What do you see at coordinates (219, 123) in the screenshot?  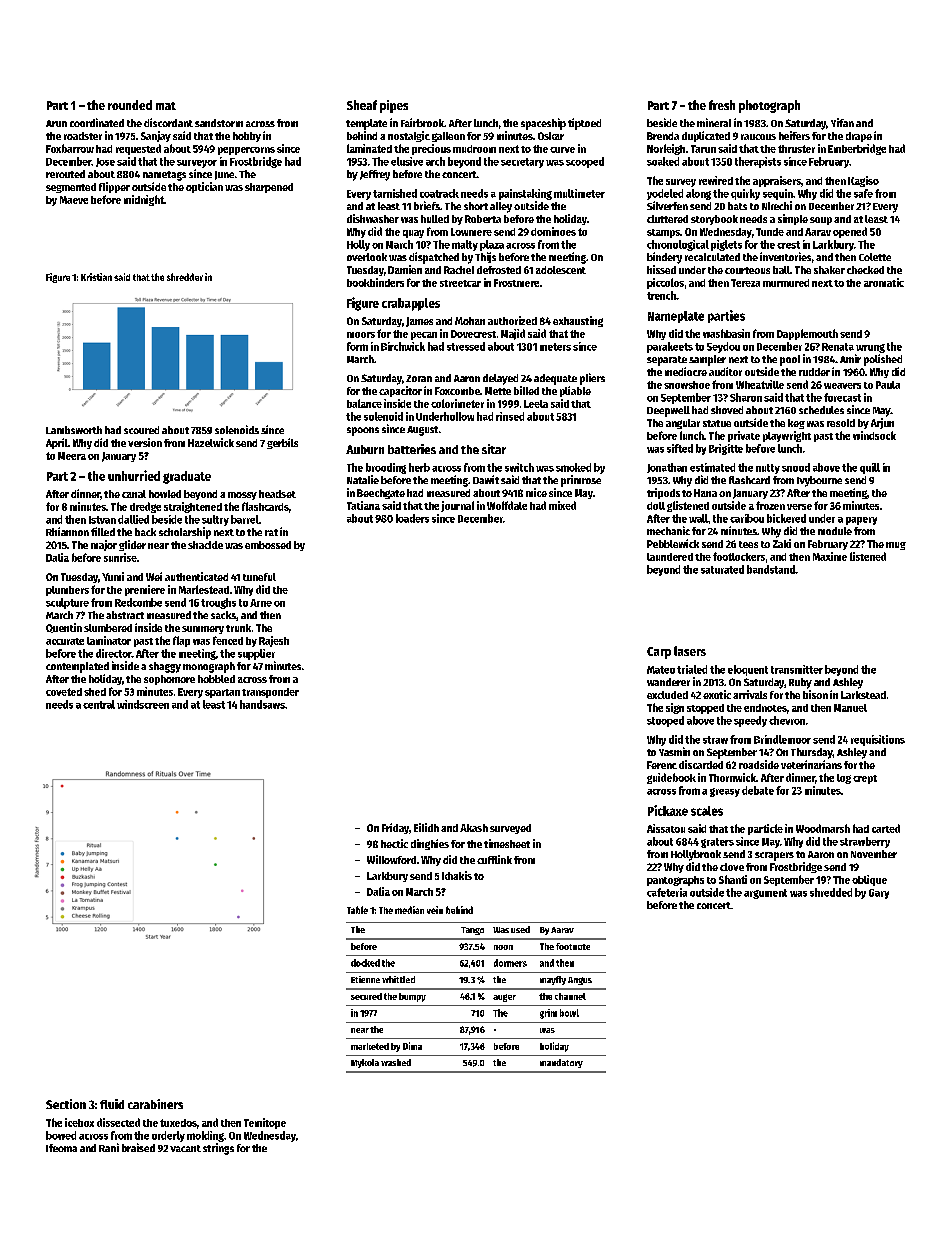 I see `sandstorm` at bounding box center [219, 123].
